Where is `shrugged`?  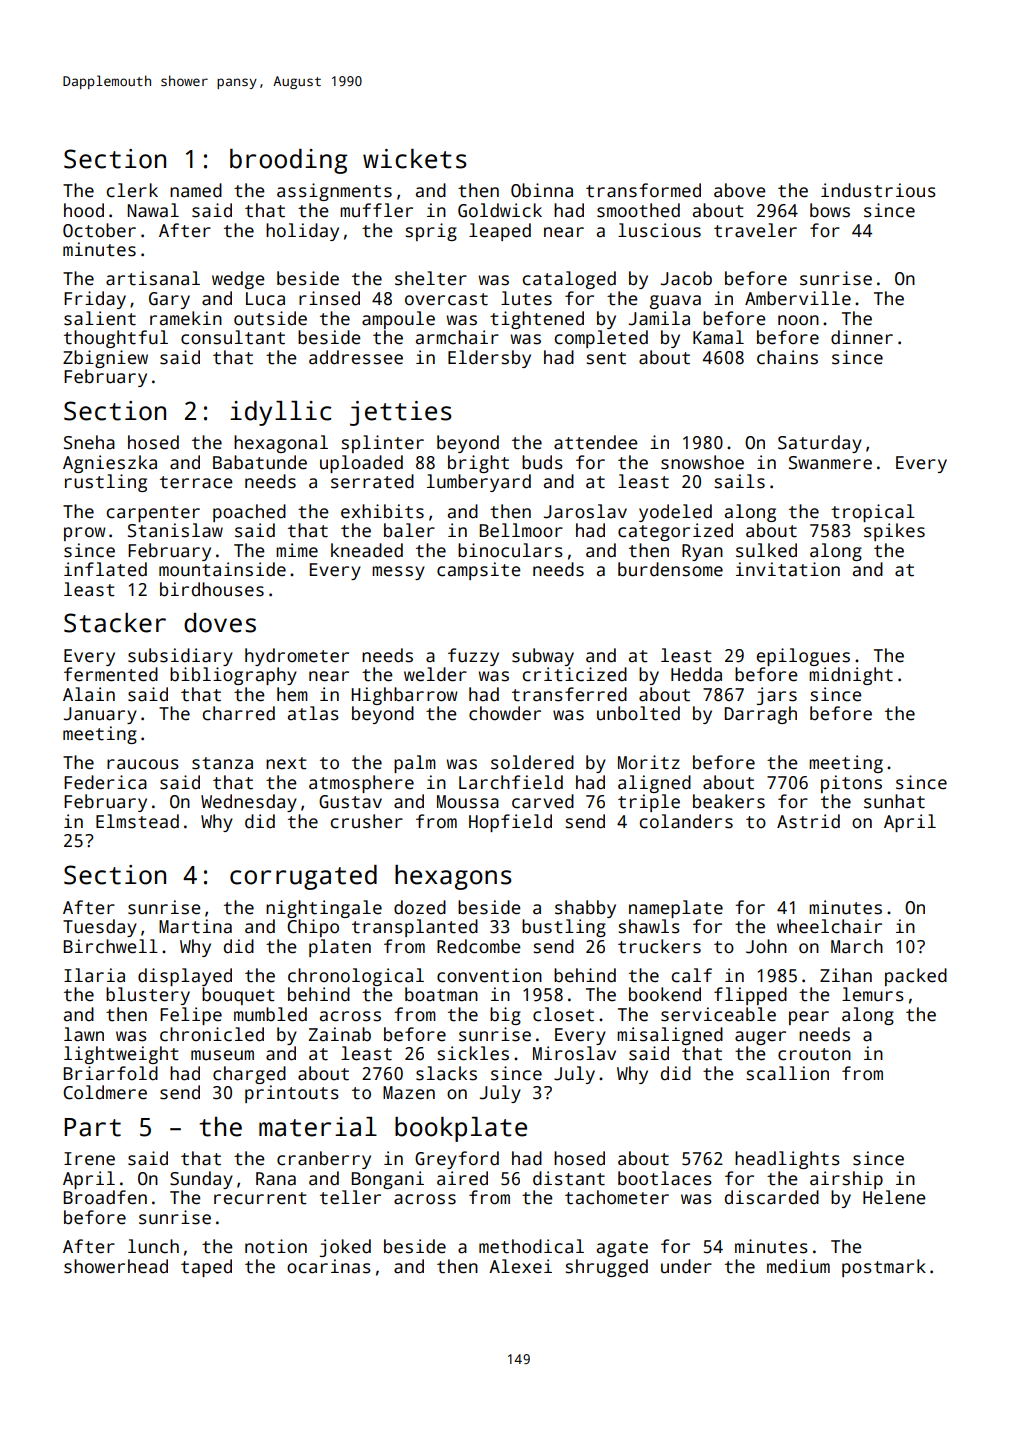
shrugged is located at coordinates (607, 1268).
